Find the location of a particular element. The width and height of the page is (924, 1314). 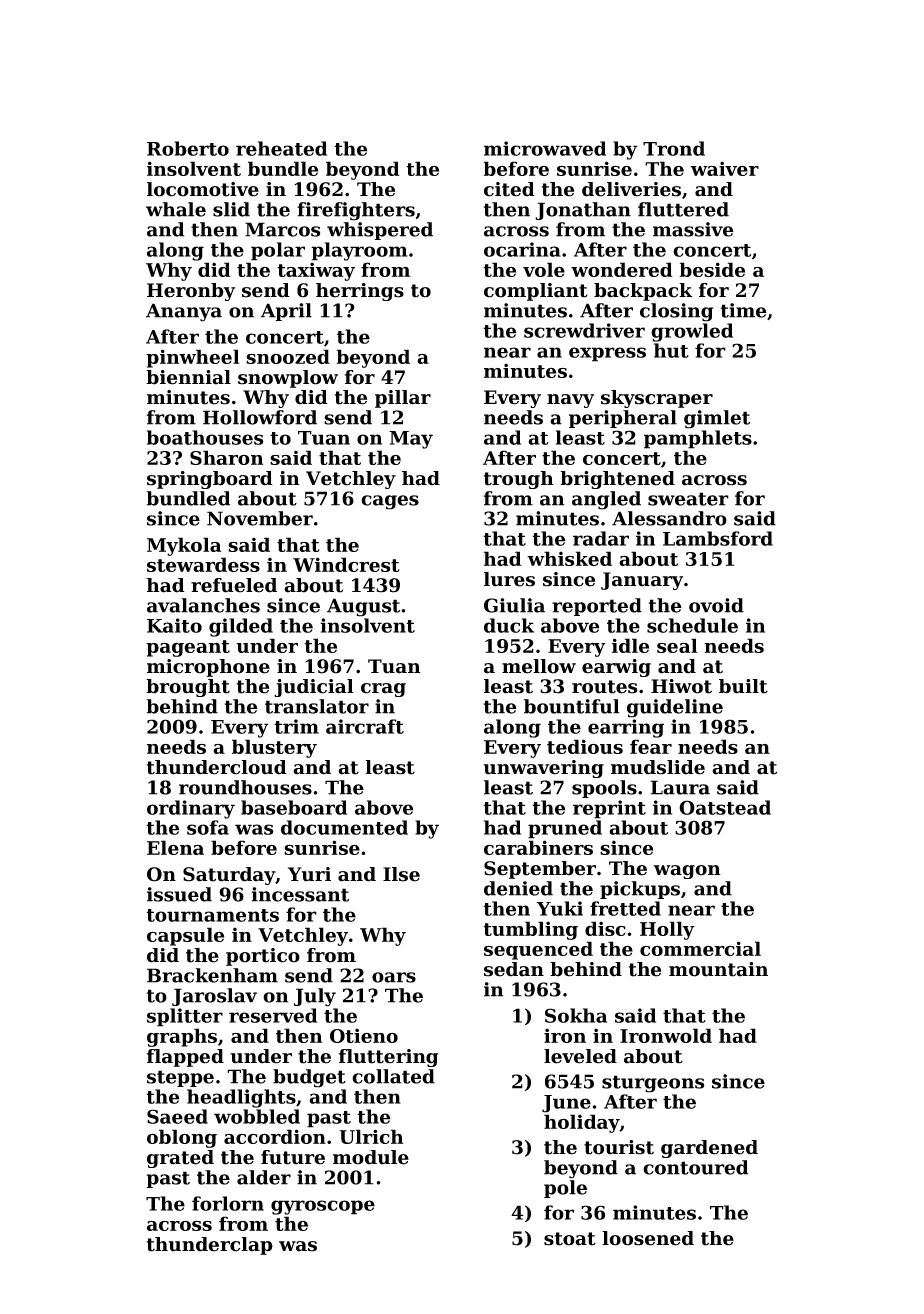

compliant is located at coordinates (536, 292).
